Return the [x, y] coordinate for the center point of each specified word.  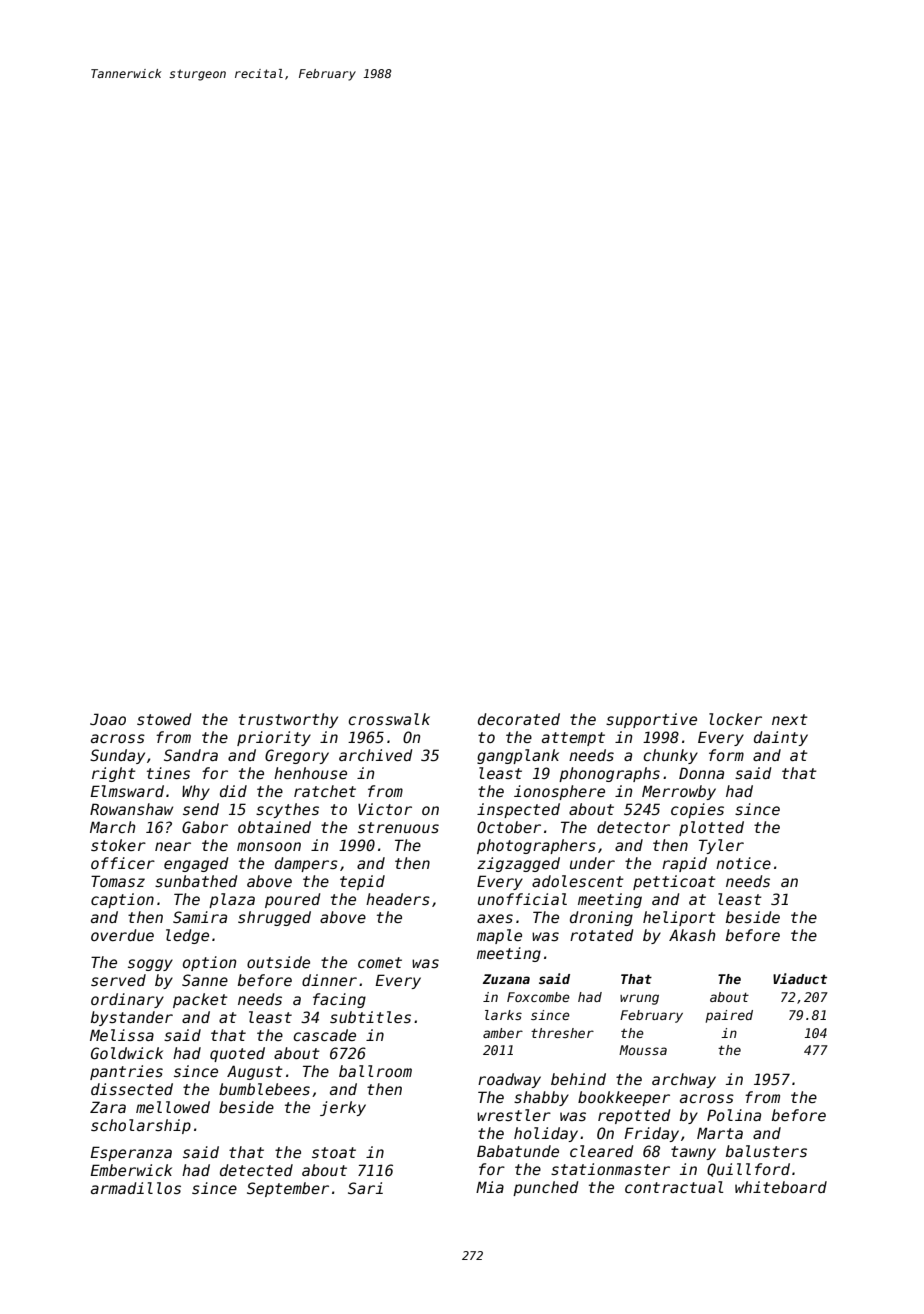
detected [256, 1170]
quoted [237, 1054]
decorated [519, 719]
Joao [108, 719]
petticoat [674, 882]
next [790, 719]
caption [122, 900]
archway [684, 1080]
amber [503, 1033]
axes [495, 918]
